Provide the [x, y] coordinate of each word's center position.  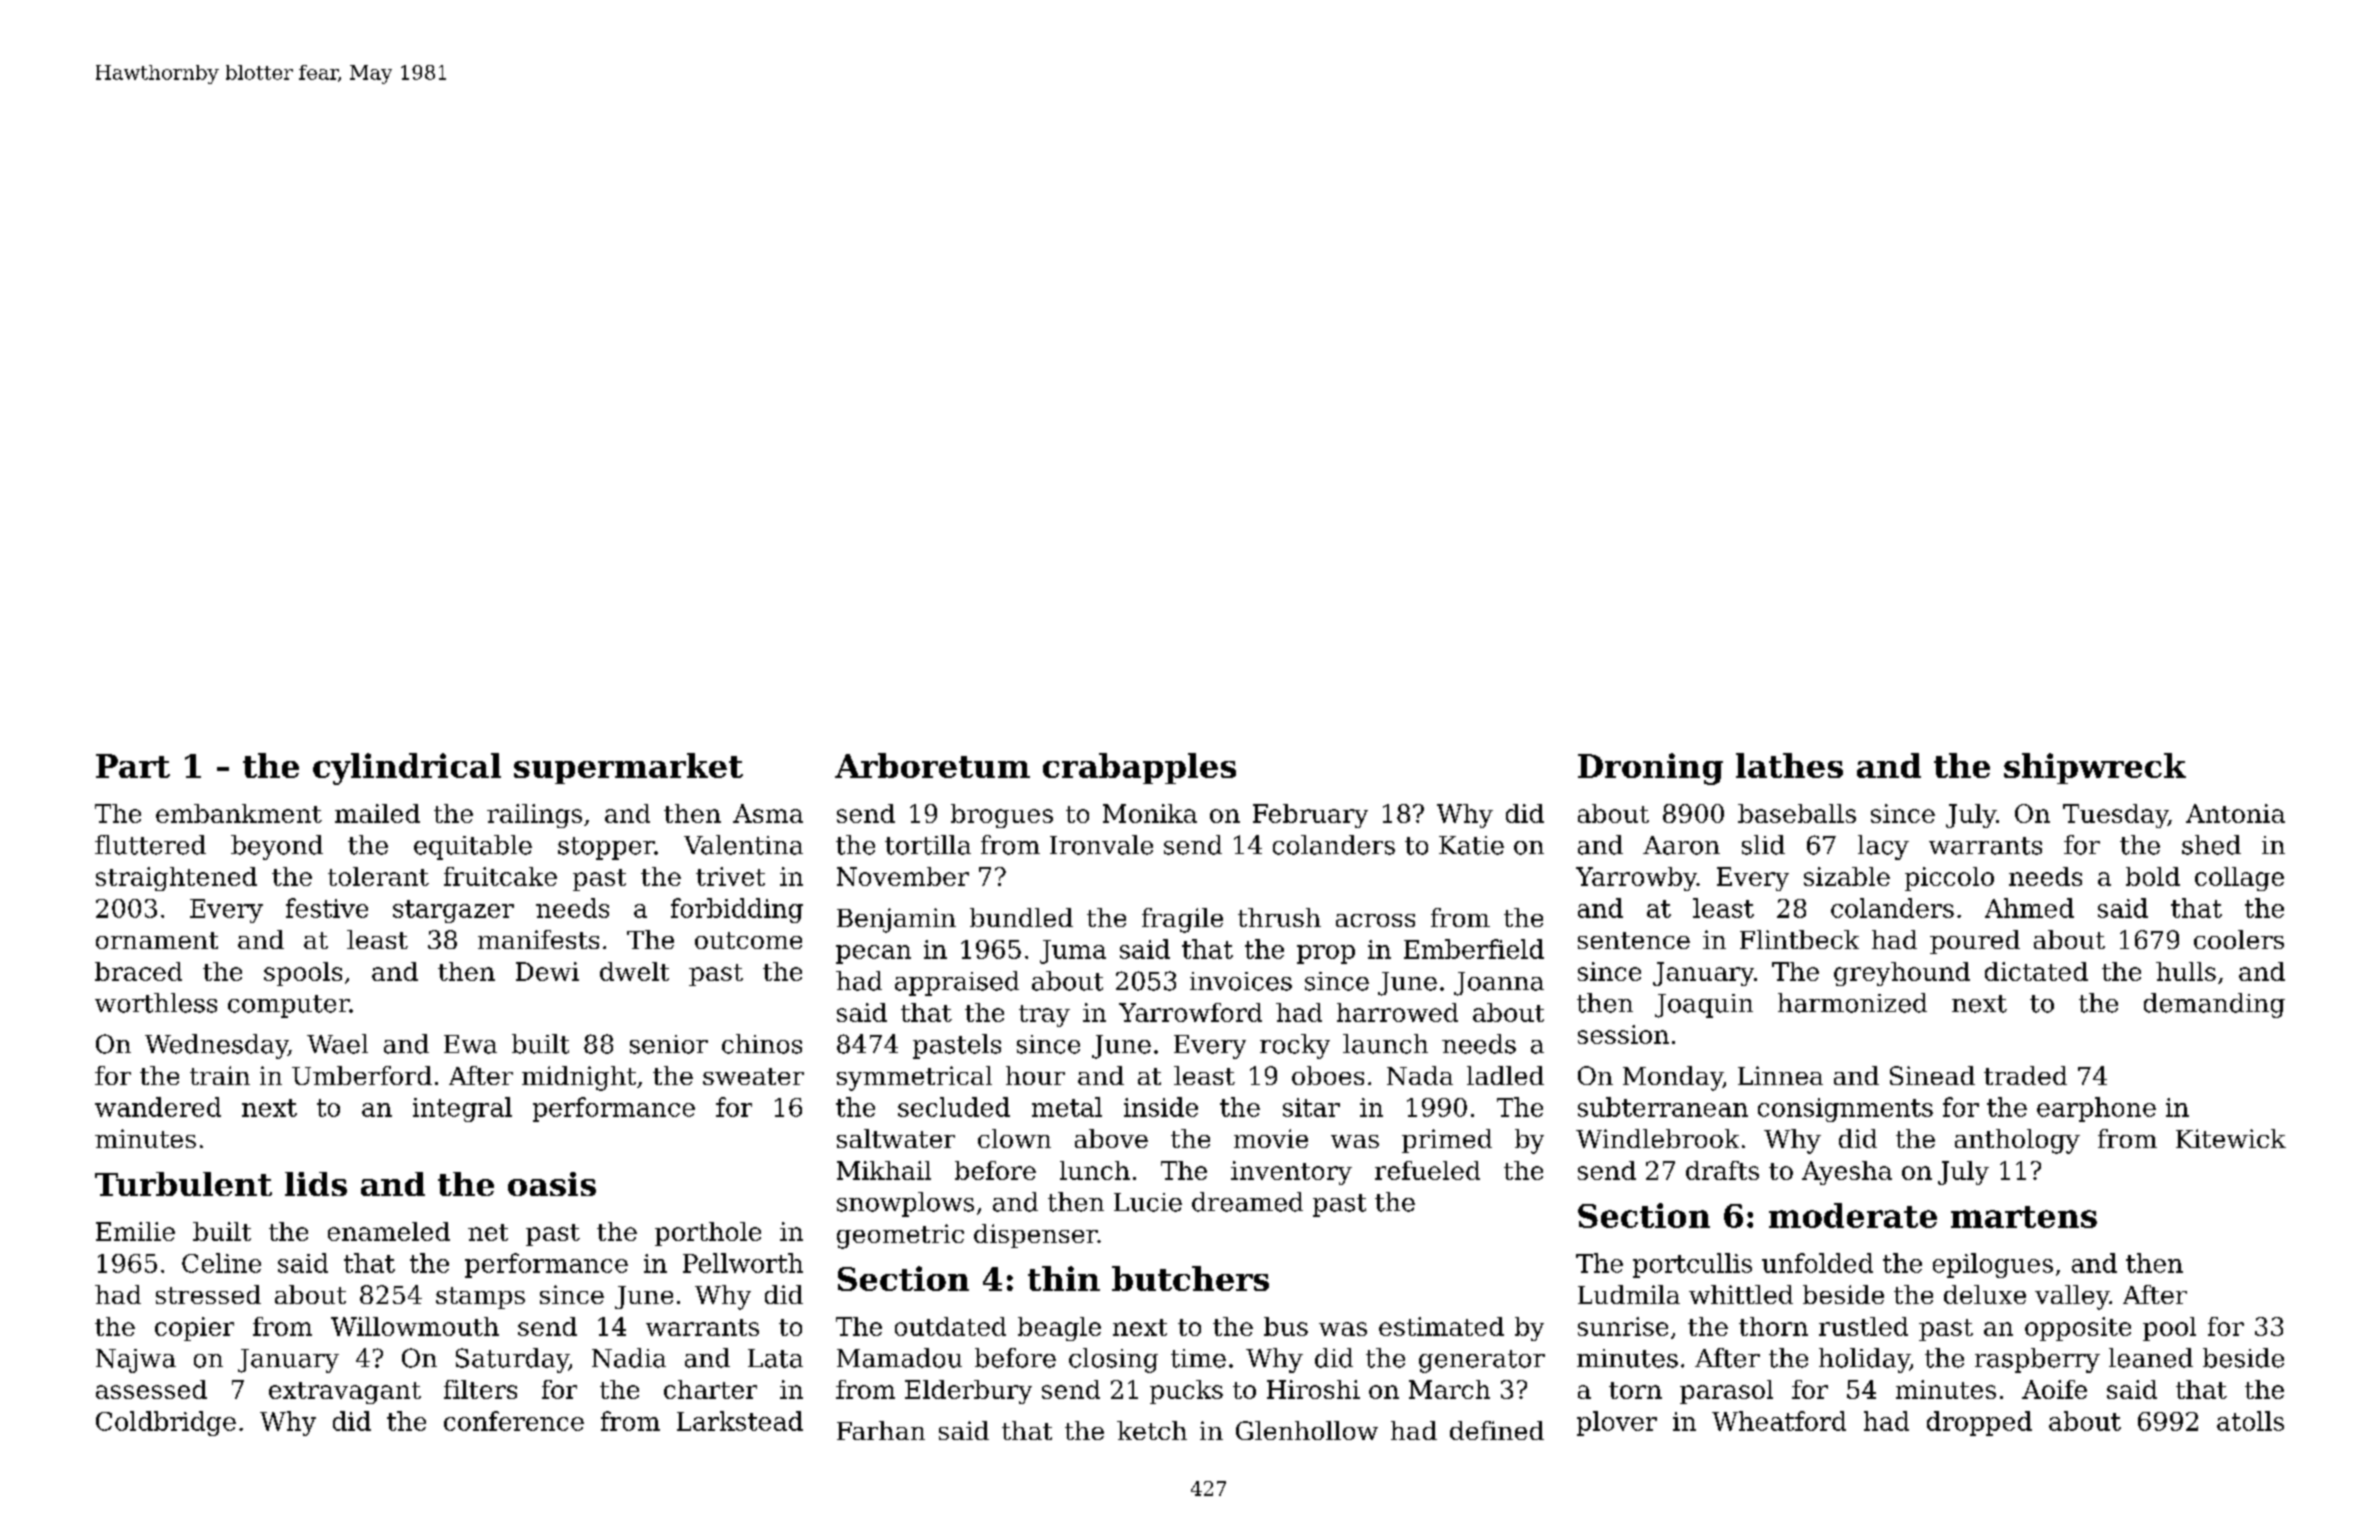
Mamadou [899, 1358]
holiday [1864, 1360]
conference [514, 1421]
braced [138, 971]
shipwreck [2095, 768]
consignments [1845, 1110]
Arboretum [932, 765]
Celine [221, 1263]
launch [1385, 1044]
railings [534, 816]
